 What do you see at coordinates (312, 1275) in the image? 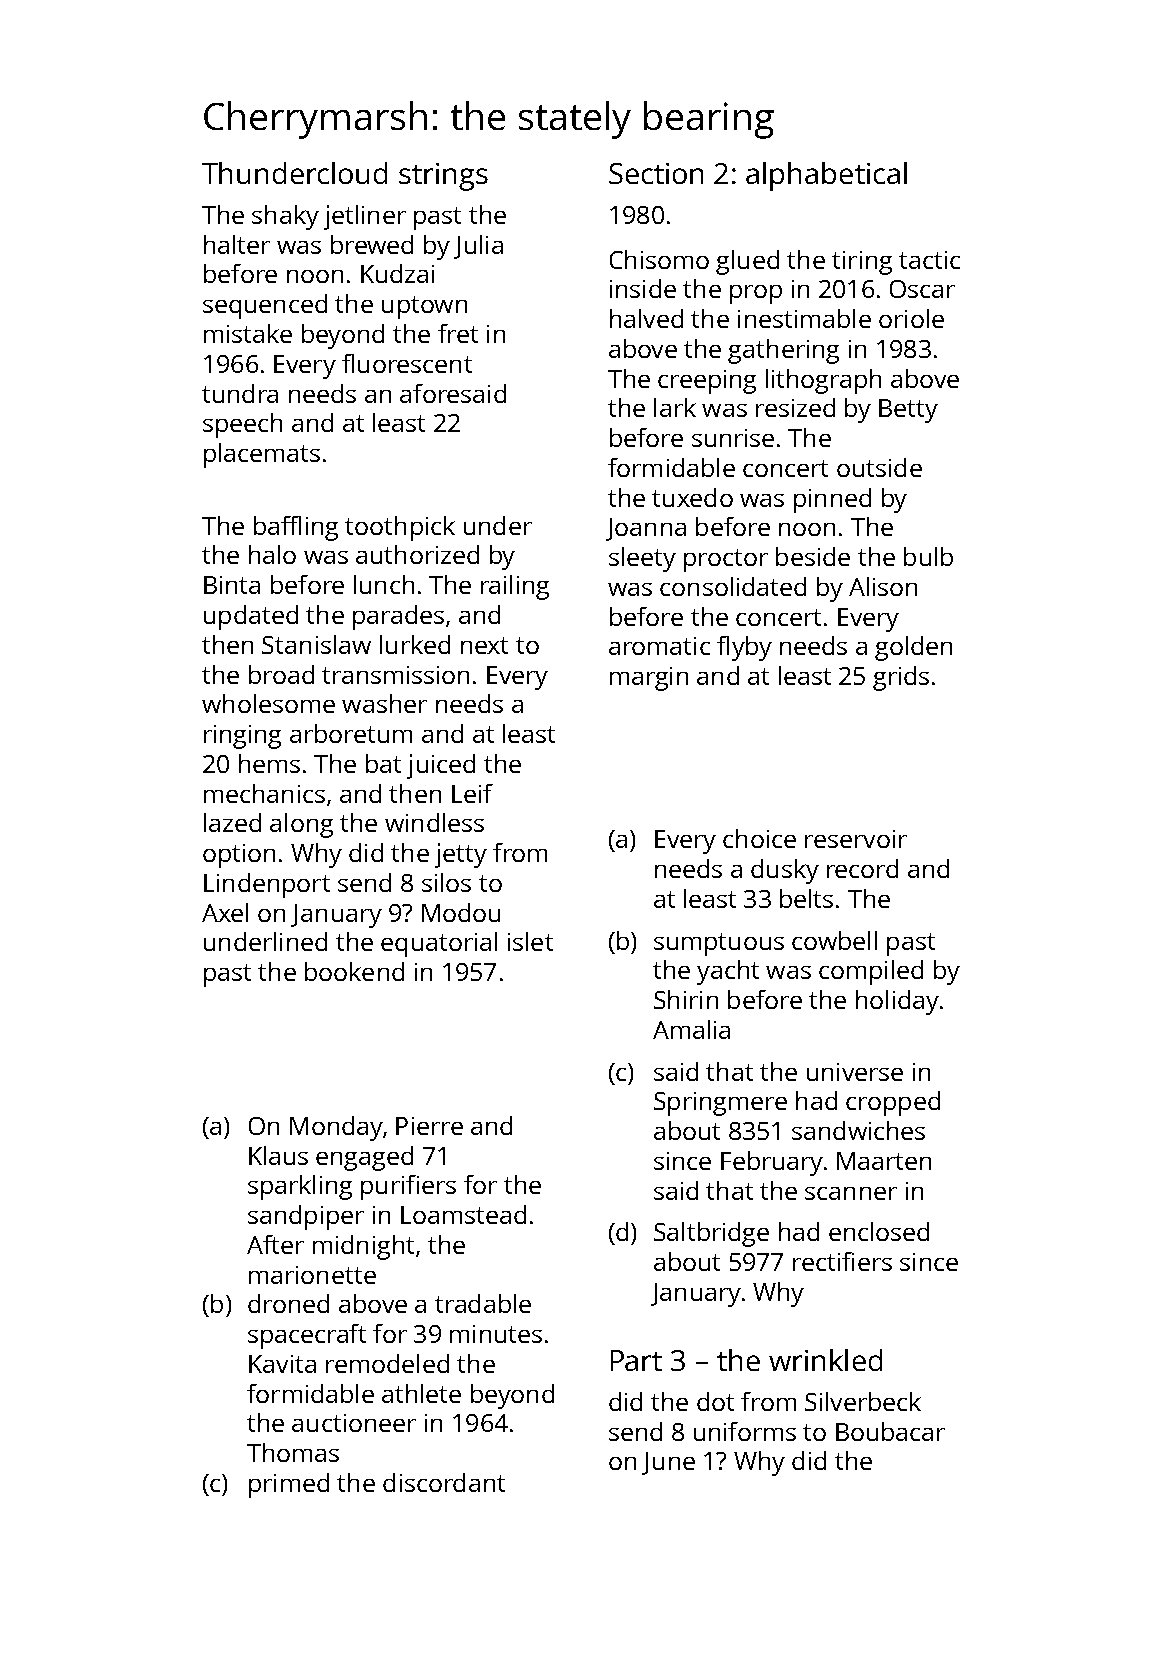
I see `marionette` at bounding box center [312, 1275].
